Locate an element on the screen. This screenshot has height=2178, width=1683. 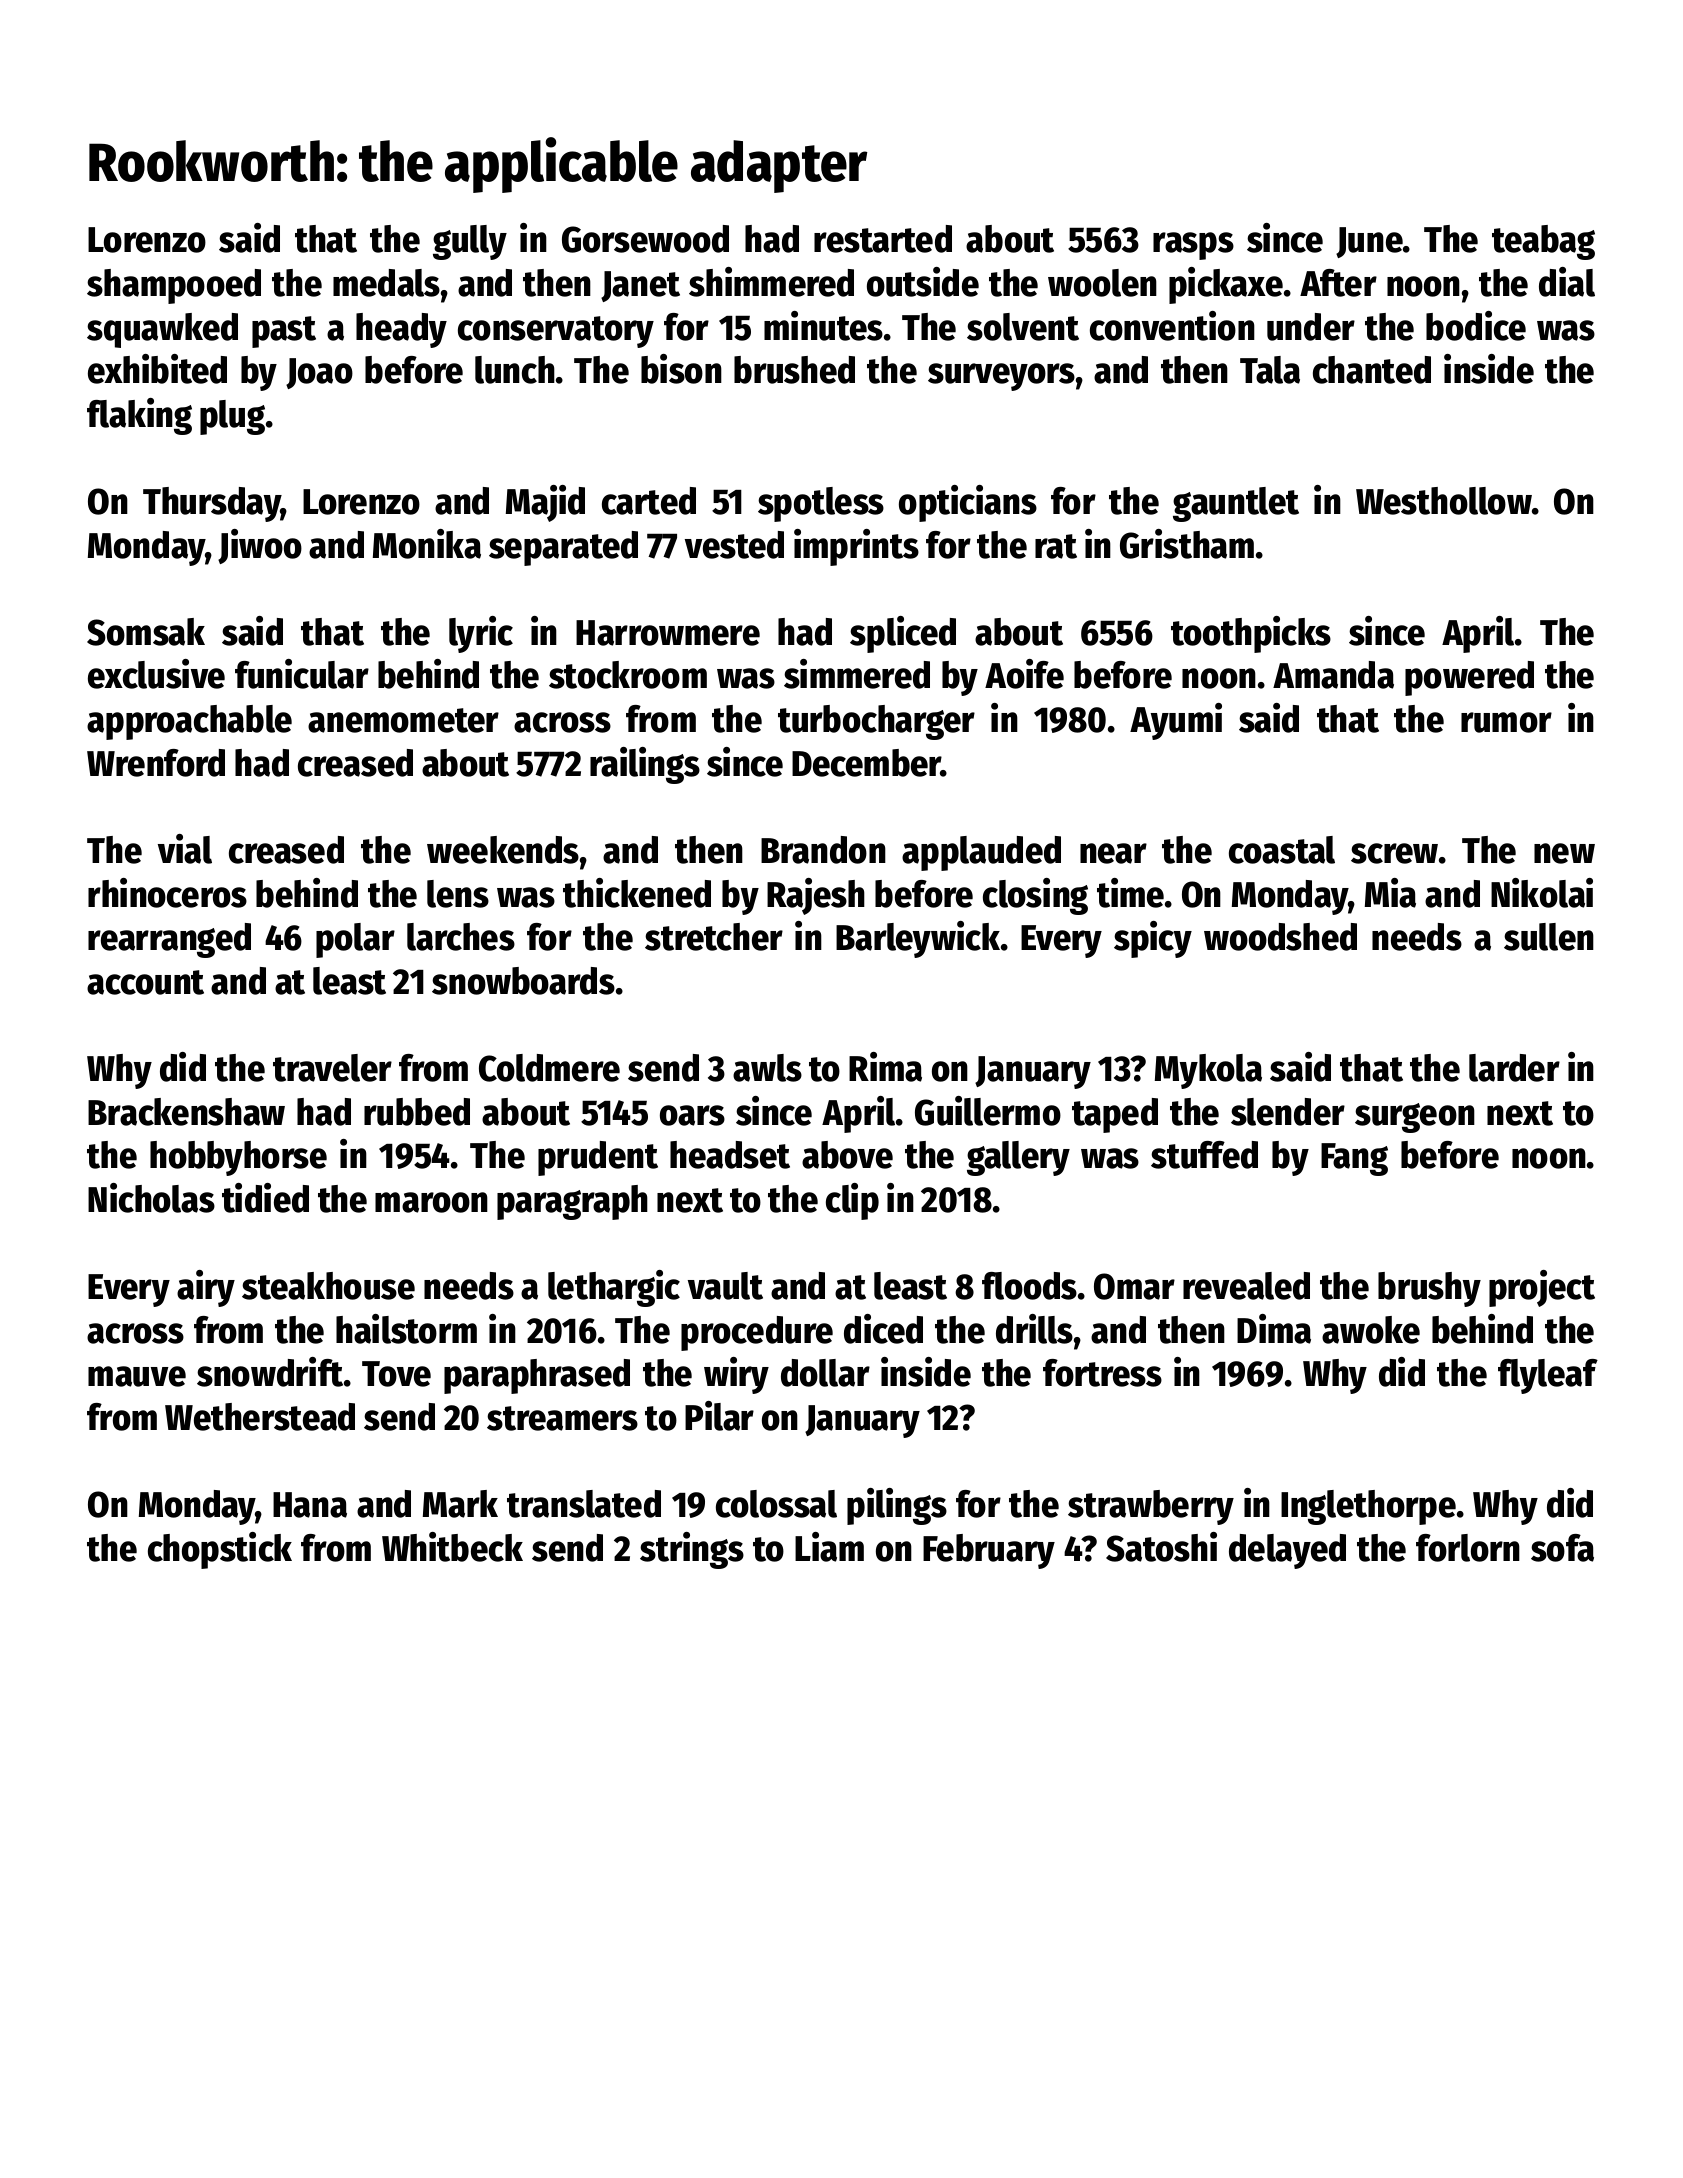
snowboards is located at coordinates (523, 981).
